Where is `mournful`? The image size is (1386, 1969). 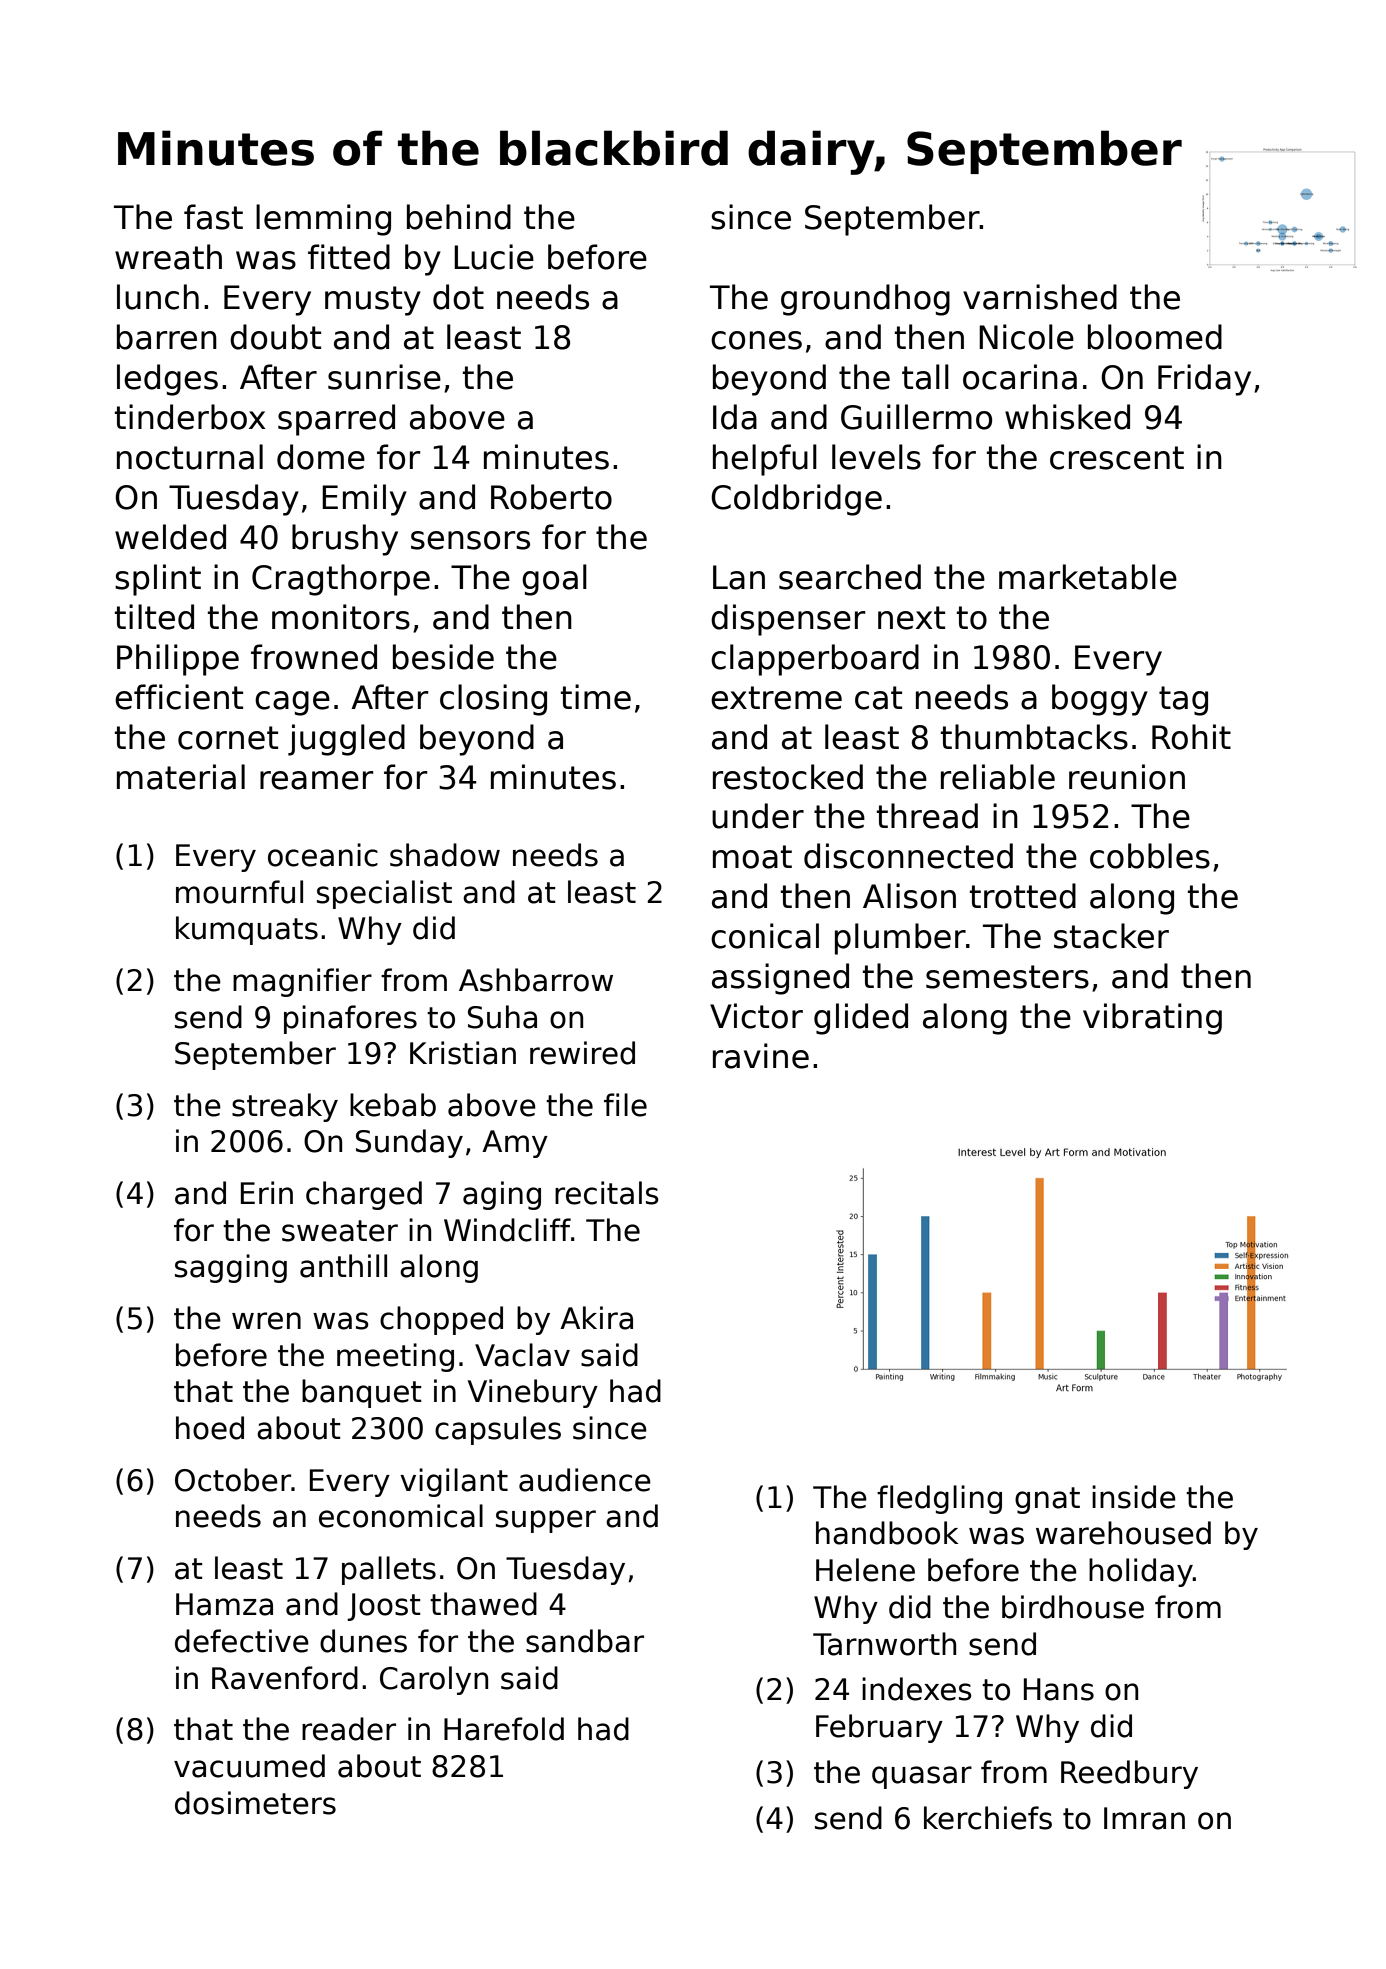
mournful is located at coordinates (239, 892).
